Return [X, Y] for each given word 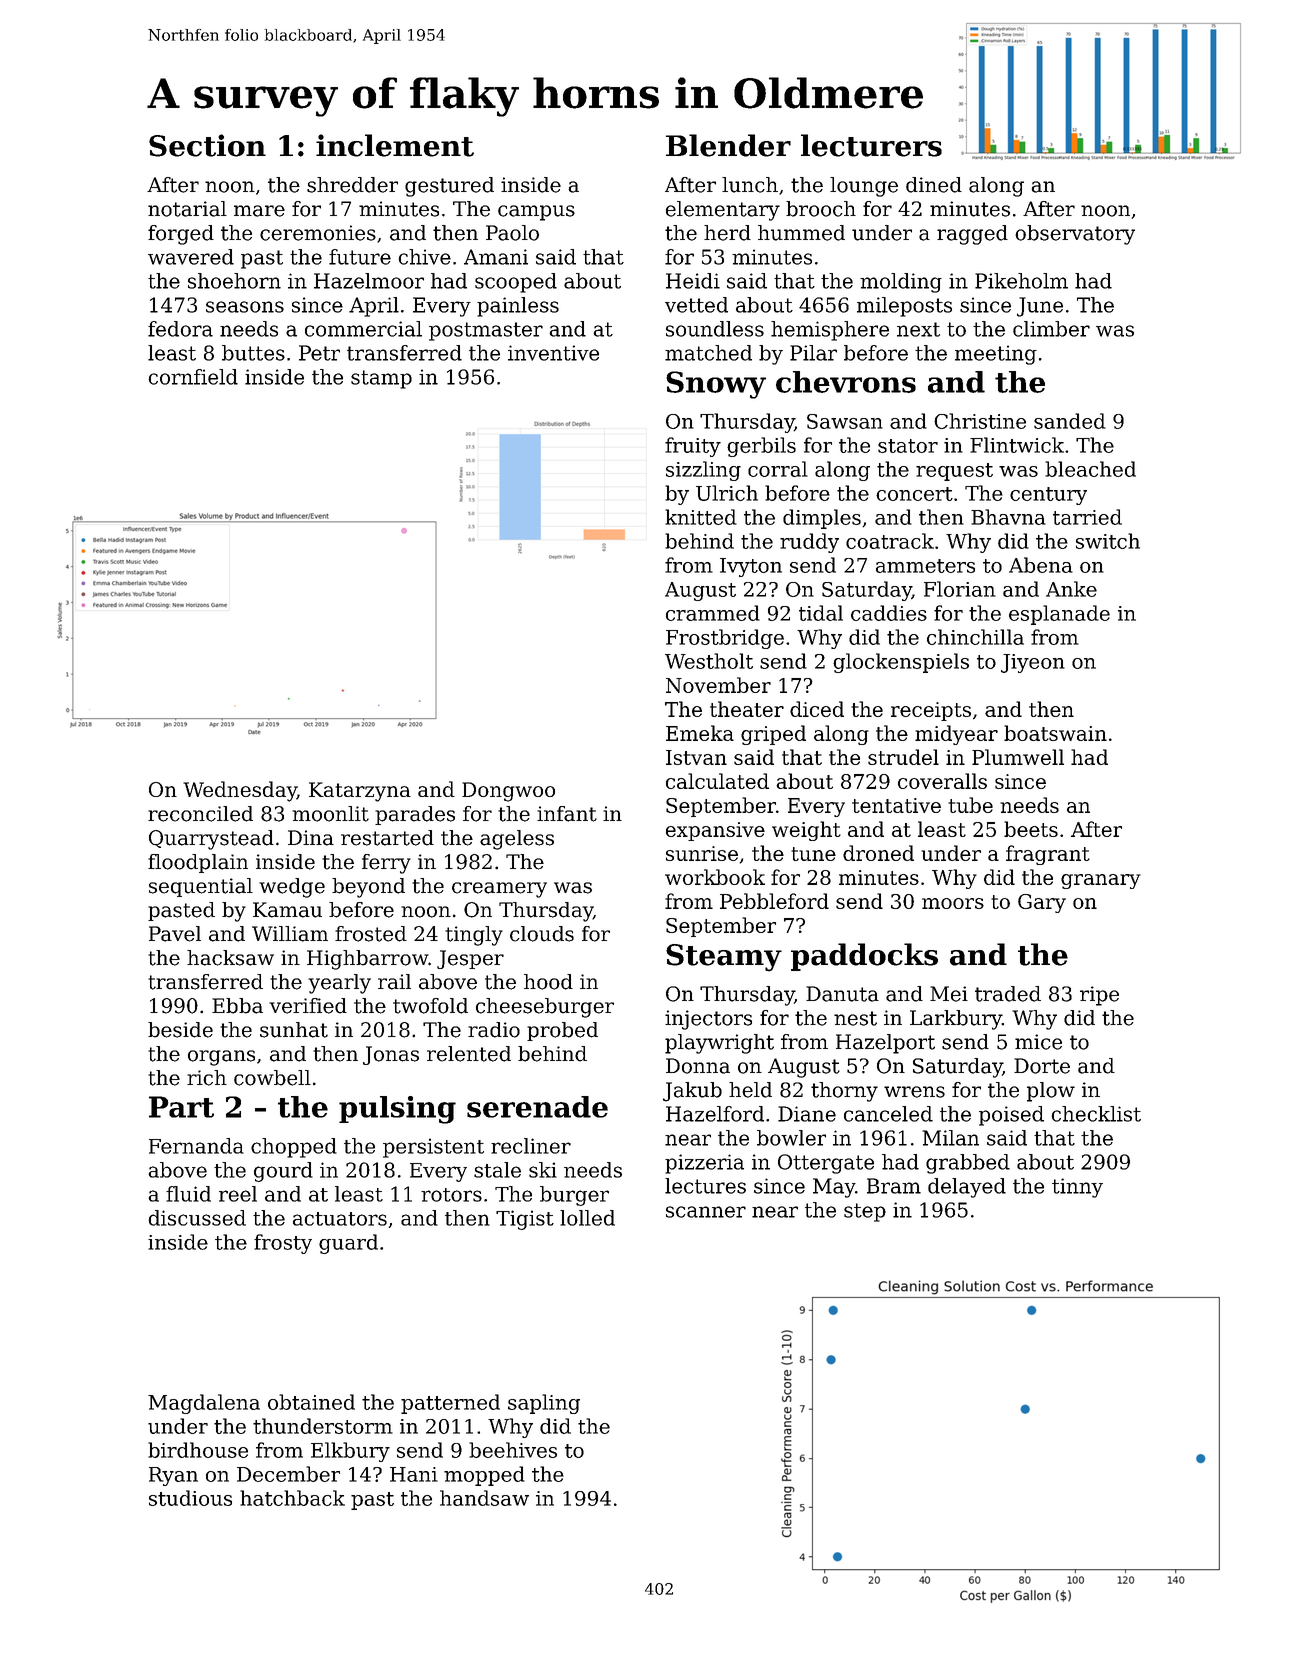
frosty [283, 1244]
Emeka [700, 733]
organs [221, 1058]
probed [562, 1031]
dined [934, 185]
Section [207, 145]
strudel [903, 757]
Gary [1042, 903]
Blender [728, 145]
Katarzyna [360, 792]
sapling [544, 1404]
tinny [1077, 1188]
